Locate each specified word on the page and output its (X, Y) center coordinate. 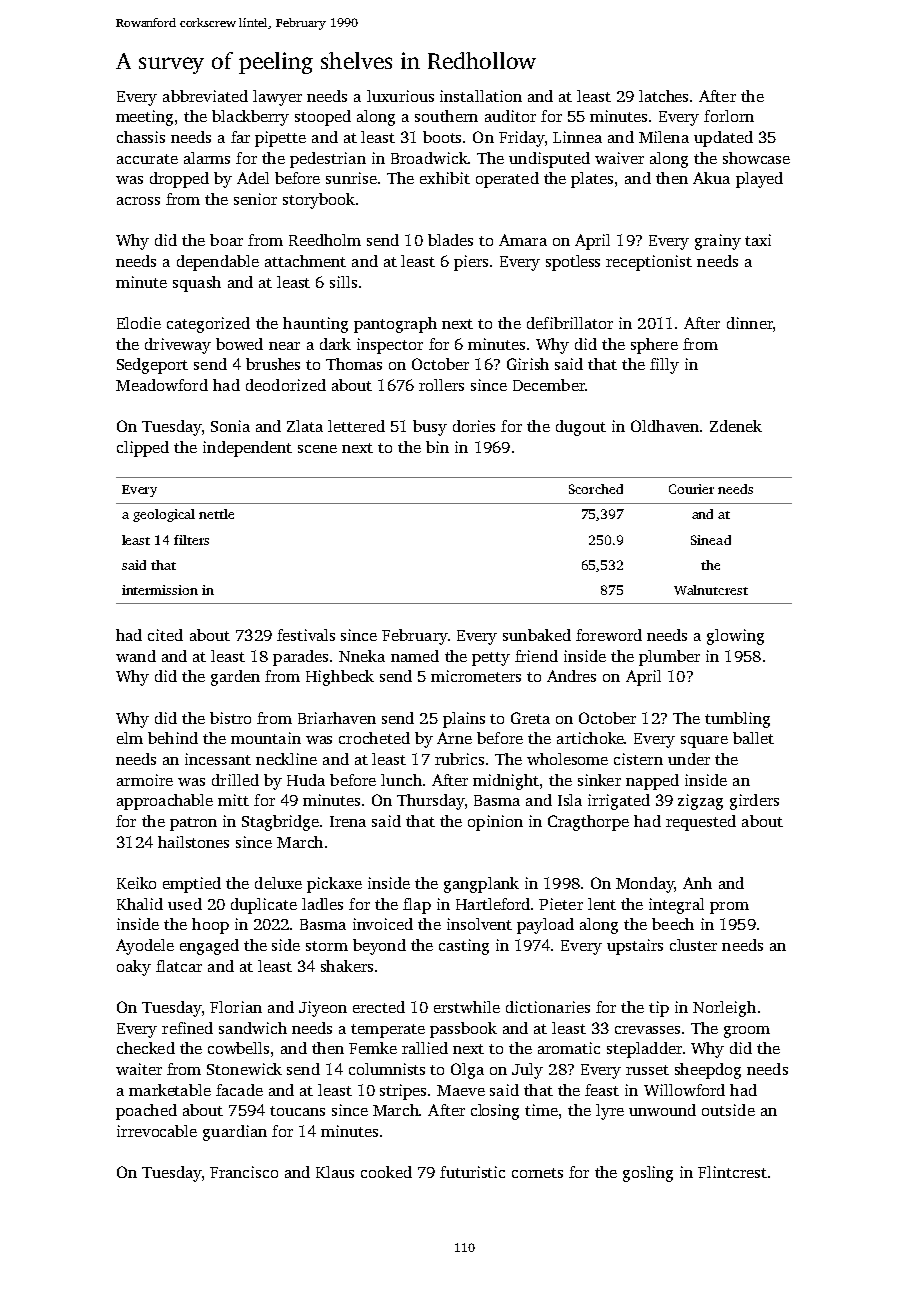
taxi (758, 240)
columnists (387, 1069)
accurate (147, 159)
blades (450, 240)
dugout (581, 428)
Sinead (711, 540)
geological (164, 515)
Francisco (244, 1172)
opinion (495, 823)
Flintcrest (732, 1172)
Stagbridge (280, 823)
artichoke (591, 738)
